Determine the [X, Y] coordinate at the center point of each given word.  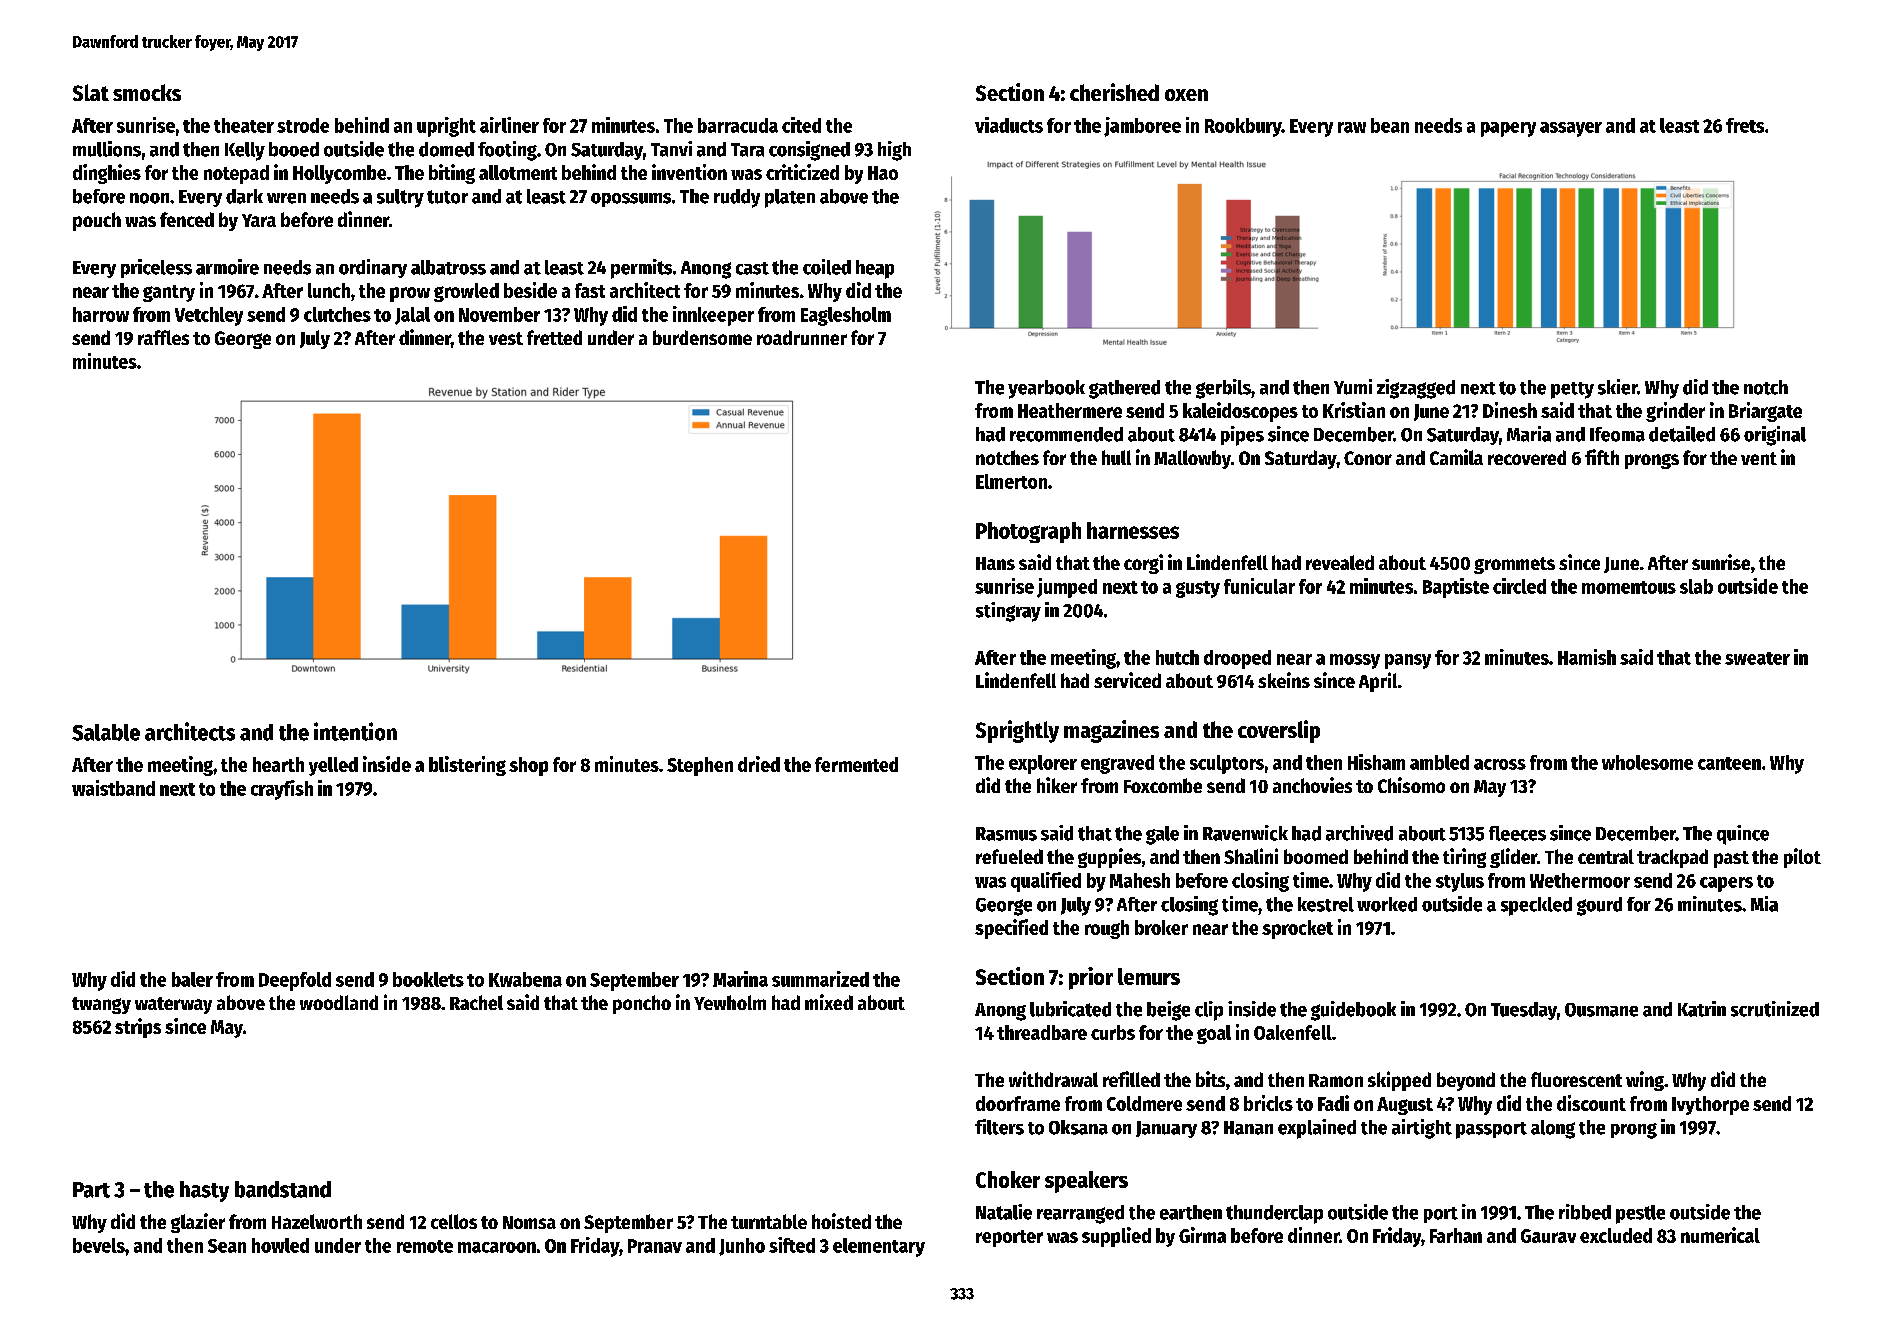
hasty [204, 1191]
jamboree [1142, 127]
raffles [163, 337]
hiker [1057, 785]
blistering [467, 766]
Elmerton [1011, 481]
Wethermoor [1580, 880]
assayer [1571, 129]
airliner [509, 125]
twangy [101, 1005]
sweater [1757, 658]
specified [1011, 929]
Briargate [1765, 412]
